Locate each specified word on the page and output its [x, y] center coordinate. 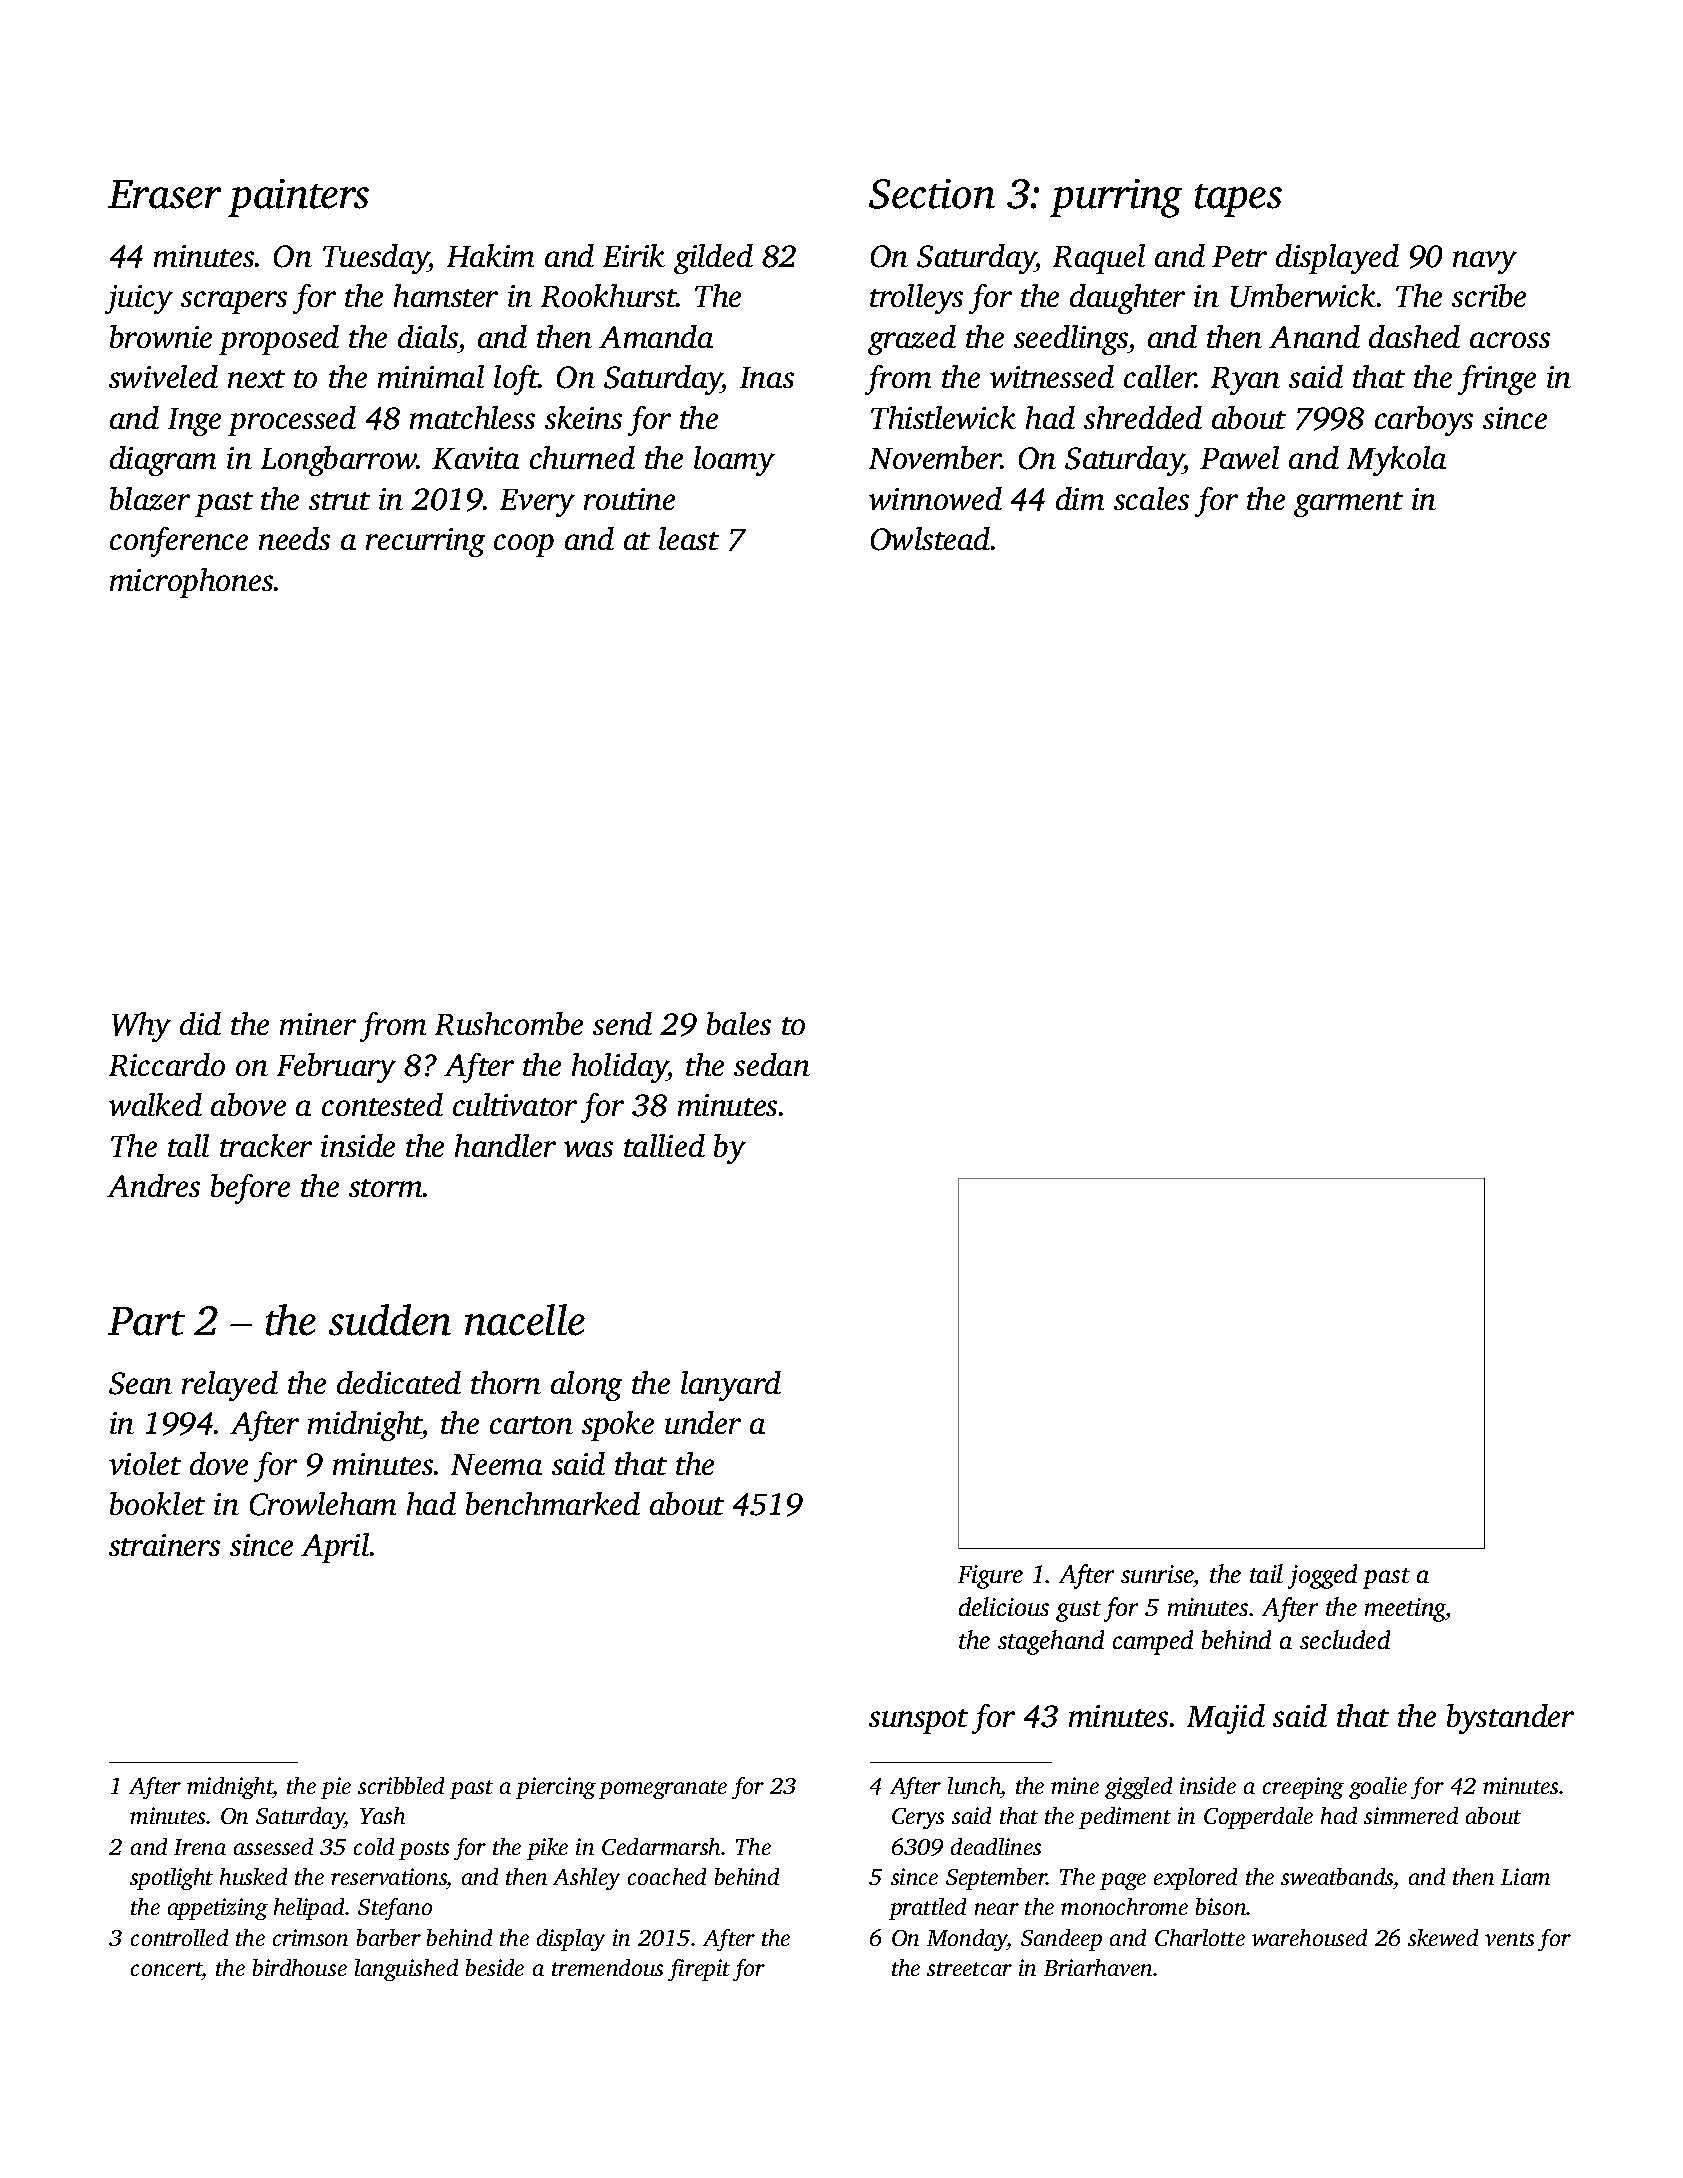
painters [298, 198]
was [588, 1149]
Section [932, 194]
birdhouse [300, 1967]
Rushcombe [509, 1024]
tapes [1238, 200]
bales [739, 1023]
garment [1348, 504]
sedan [772, 1064]
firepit [699, 1970]
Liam [1525, 1876]
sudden [390, 1320]
